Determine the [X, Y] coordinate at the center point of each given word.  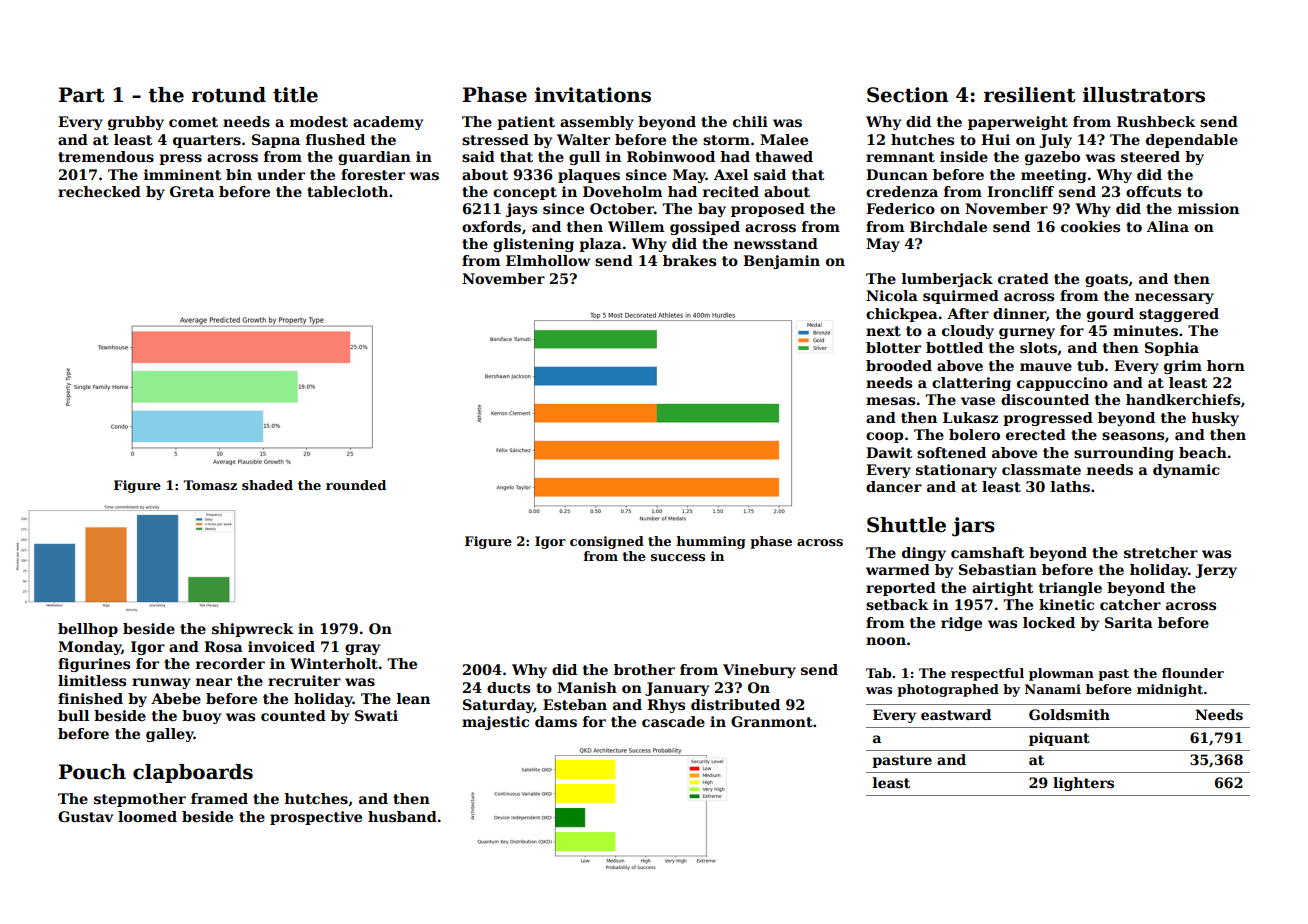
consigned [607, 542]
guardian [374, 158]
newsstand [776, 243]
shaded [267, 485]
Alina [1168, 226]
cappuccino [1062, 384]
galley [170, 735]
